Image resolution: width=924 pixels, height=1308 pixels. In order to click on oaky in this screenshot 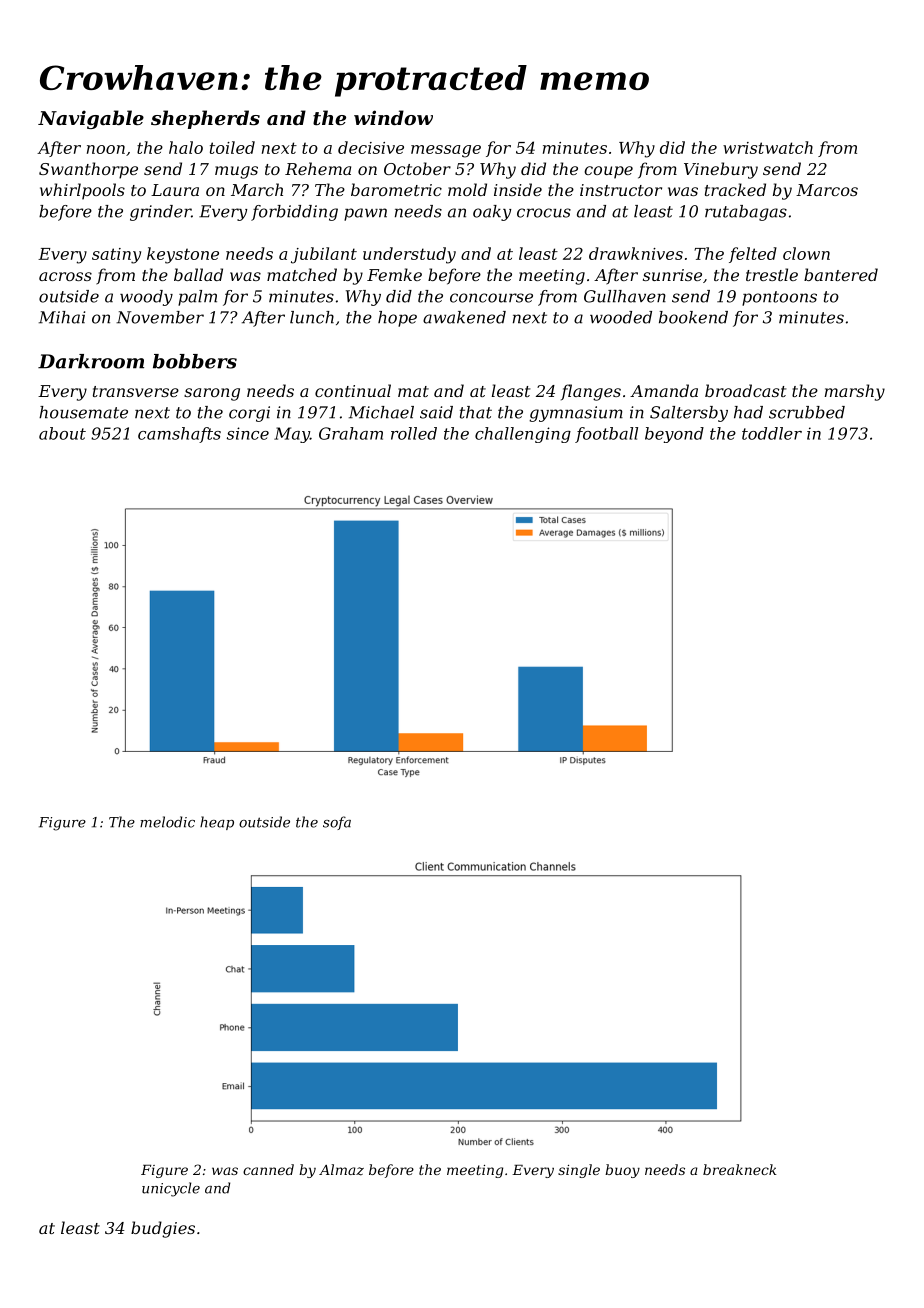, I will do `click(492, 213)`.
